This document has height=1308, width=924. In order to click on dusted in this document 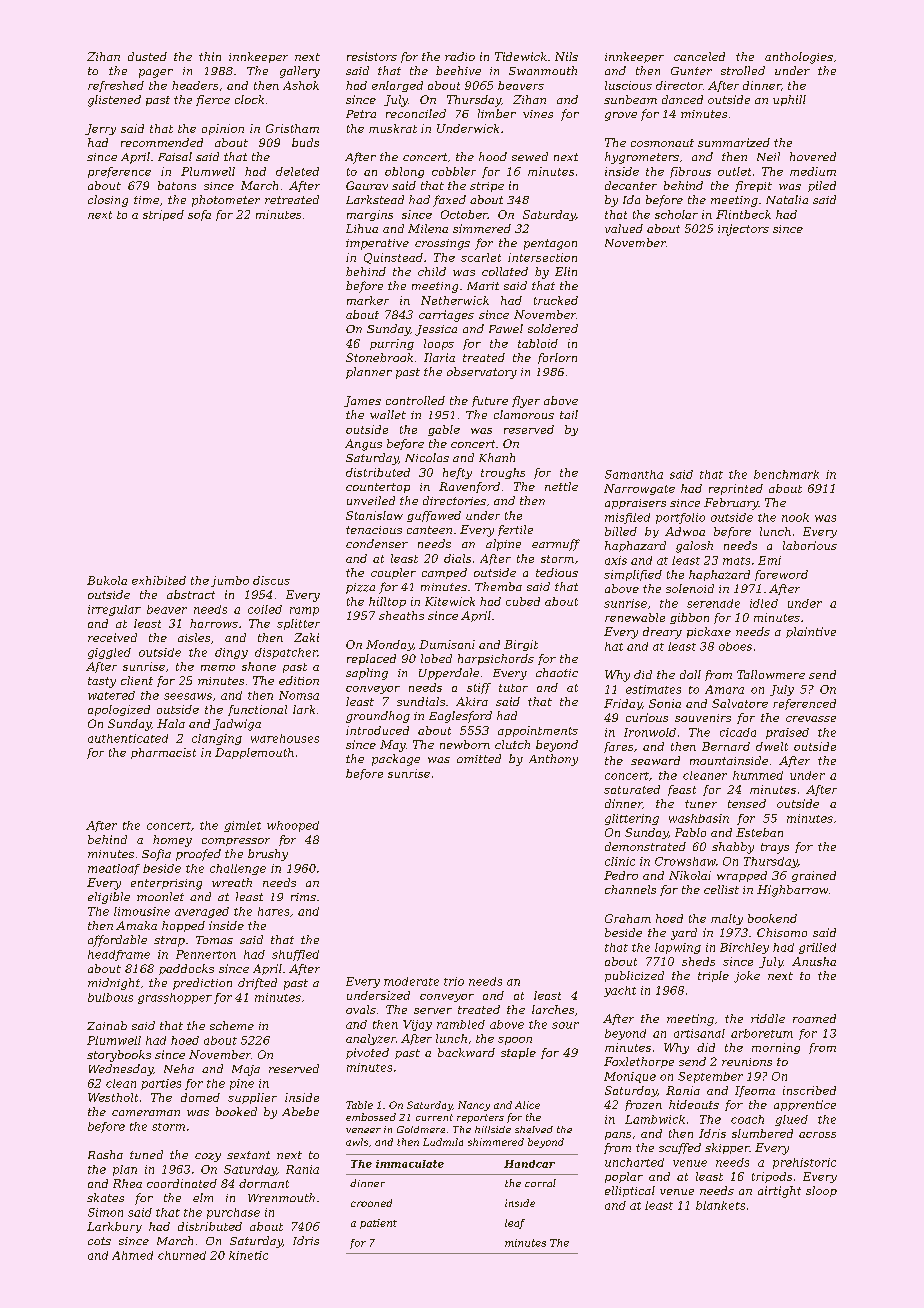, I will do `click(147, 56)`.
